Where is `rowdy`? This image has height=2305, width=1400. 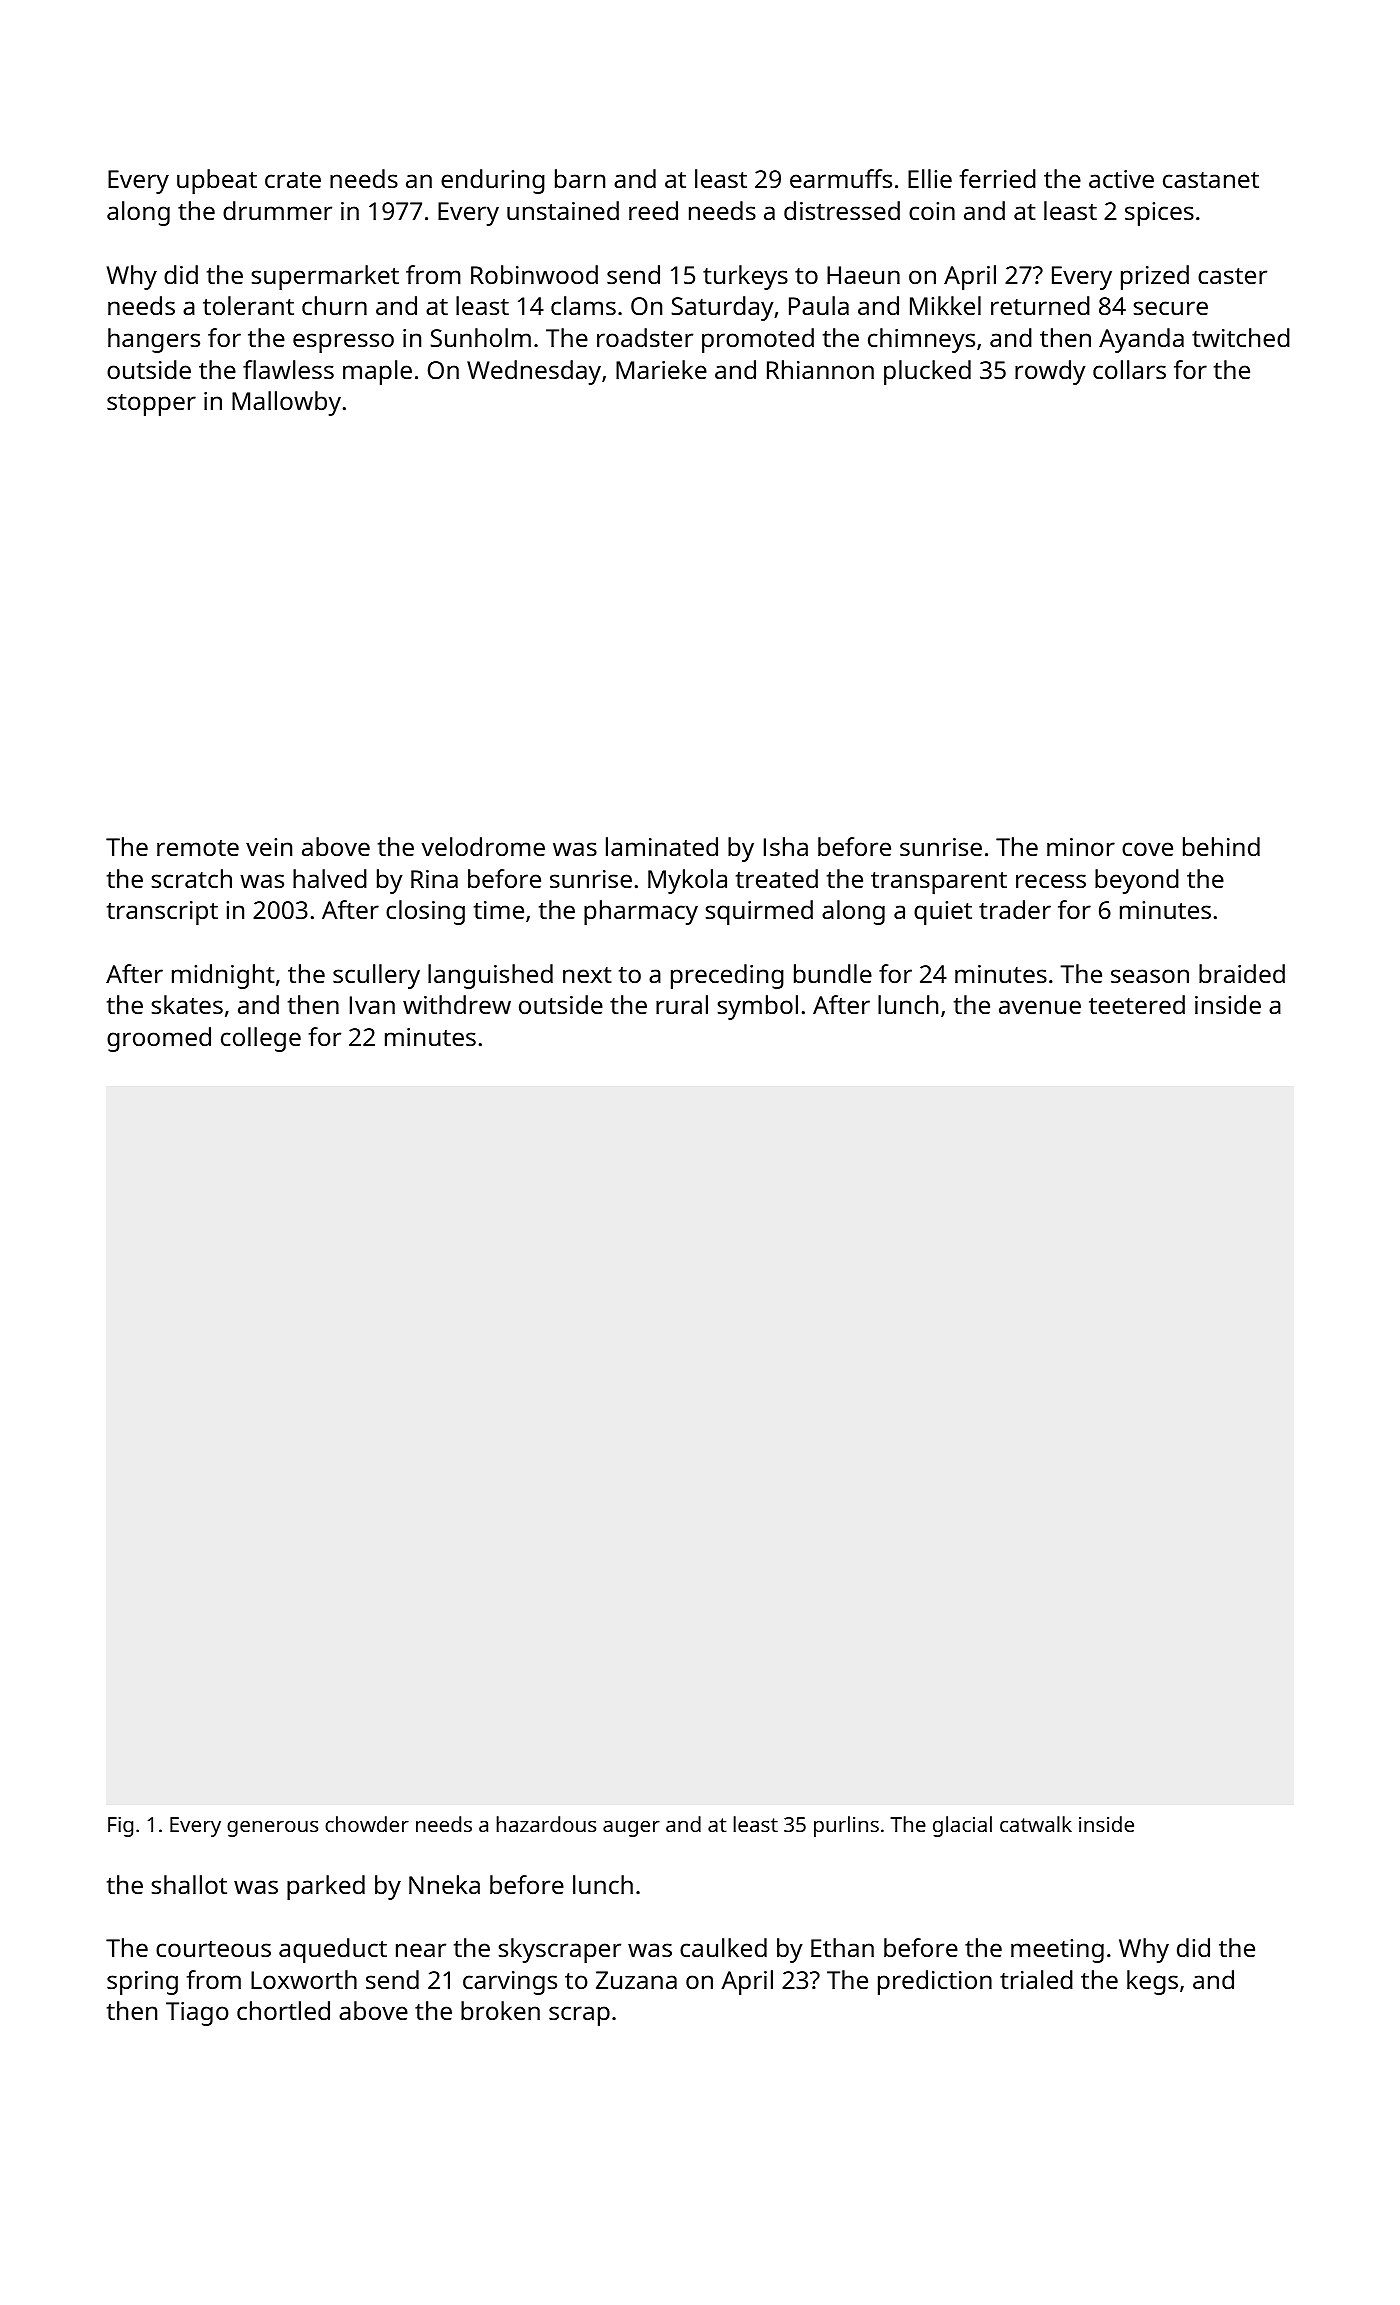 rowdy is located at coordinates (1050, 372).
